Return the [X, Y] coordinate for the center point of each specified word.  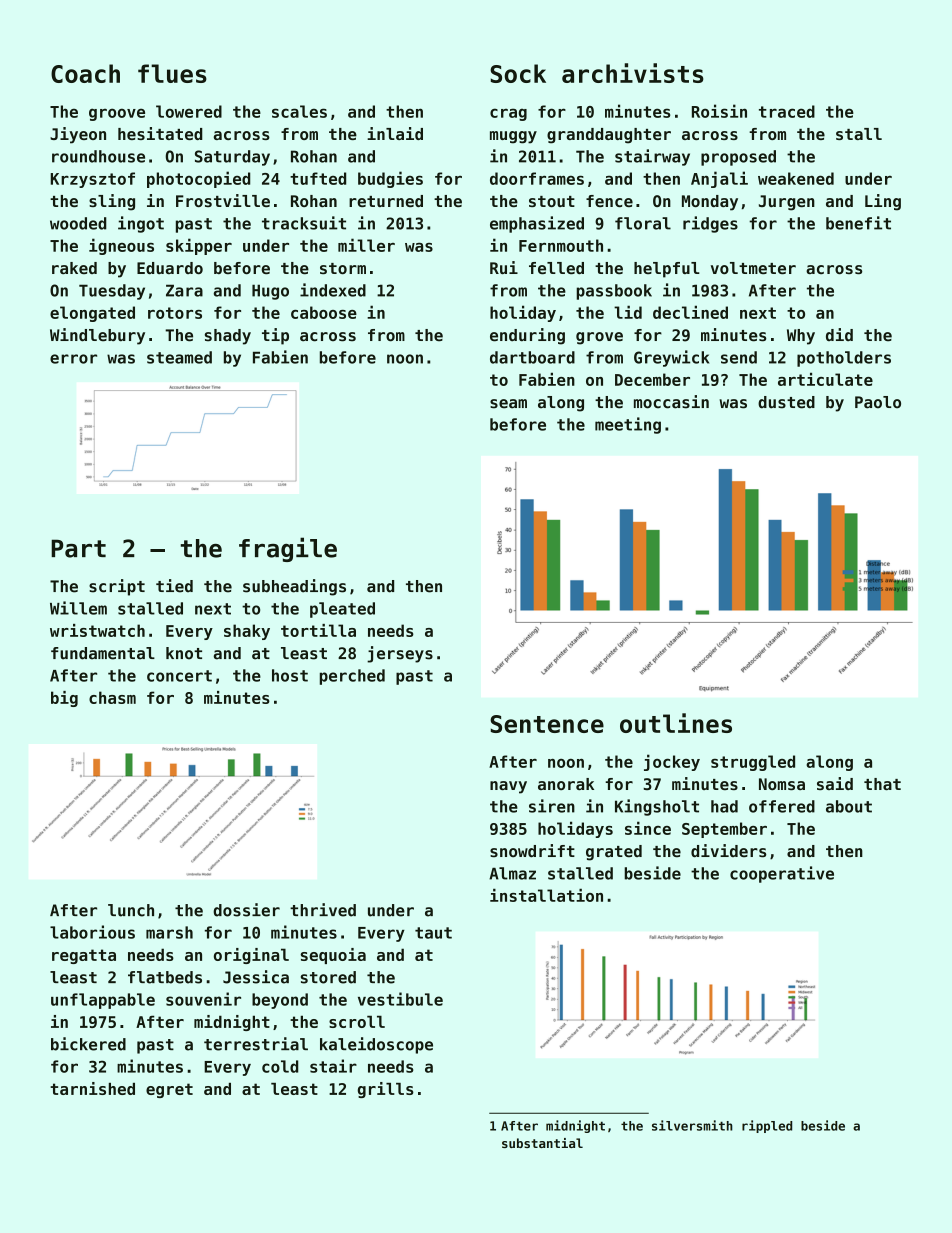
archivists [633, 73]
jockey [672, 762]
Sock [518, 73]
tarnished [92, 1088]
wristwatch [97, 630]
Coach [85, 73]
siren [552, 806]
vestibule [400, 999]
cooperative [782, 874]
